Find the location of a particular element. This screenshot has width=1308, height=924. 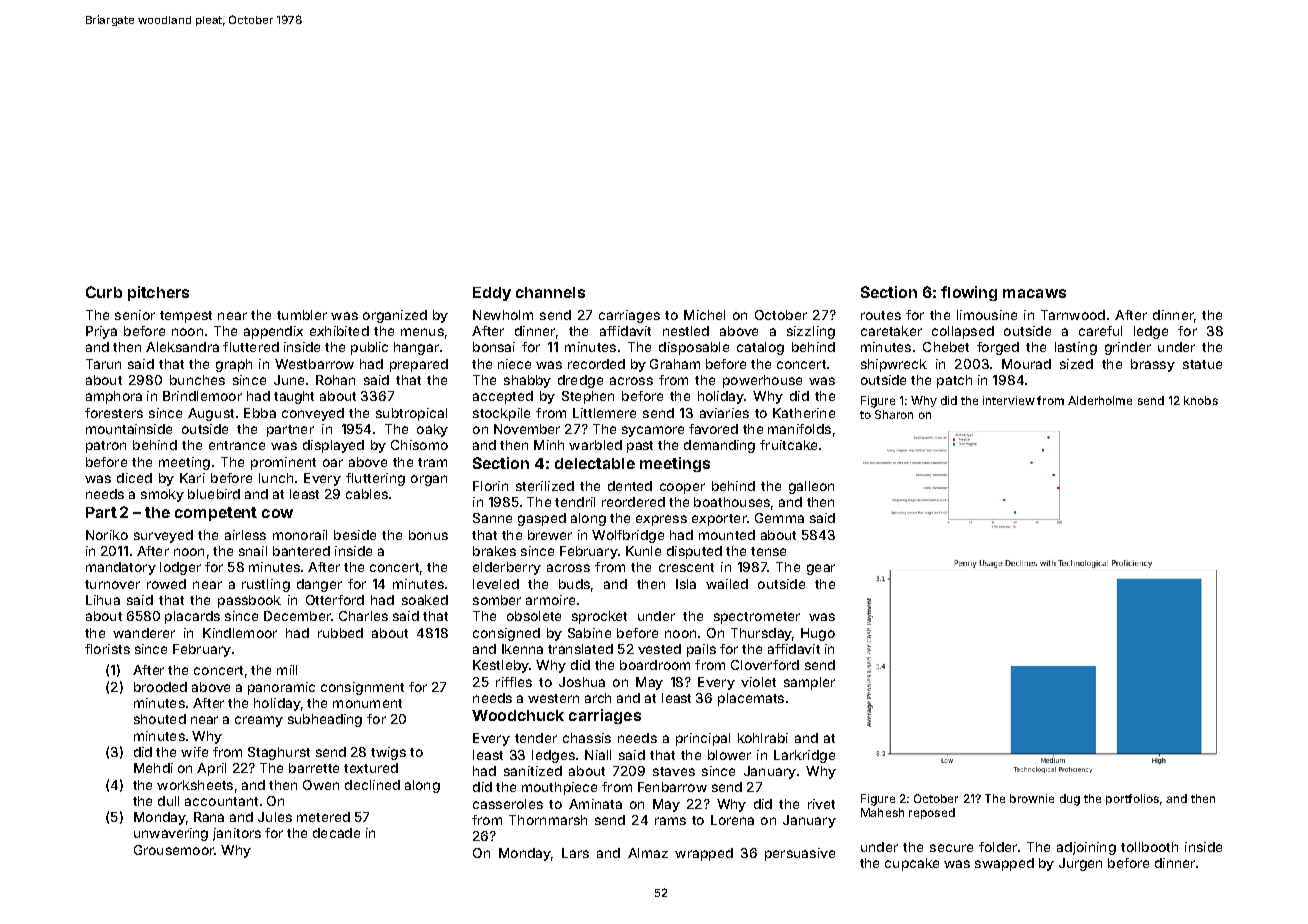

beside is located at coordinates (355, 535).
